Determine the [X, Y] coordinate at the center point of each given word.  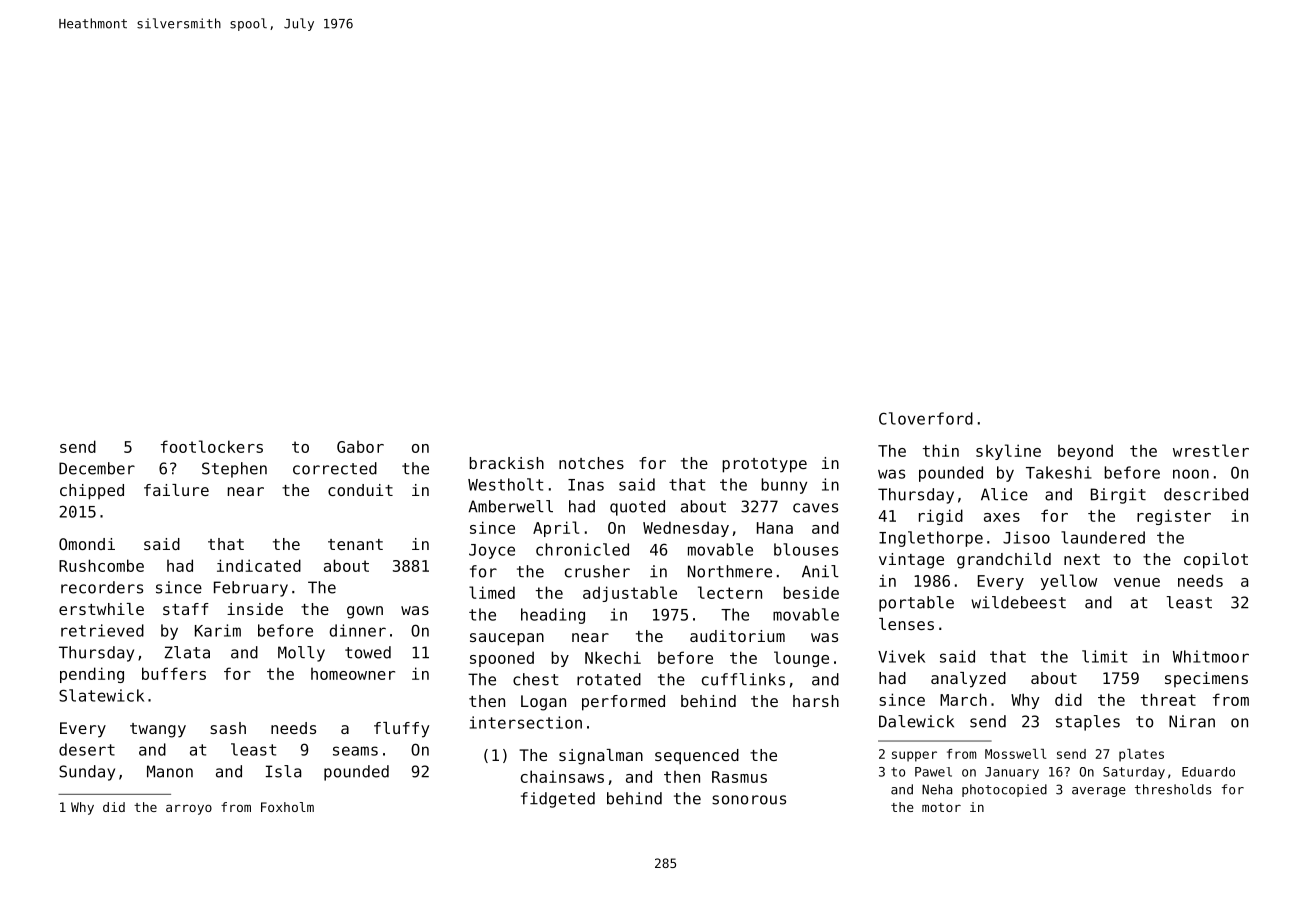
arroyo [189, 809]
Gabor [360, 447]
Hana [775, 528]
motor [941, 807]
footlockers [212, 446]
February [251, 589]
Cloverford [926, 418]
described [1206, 494]
